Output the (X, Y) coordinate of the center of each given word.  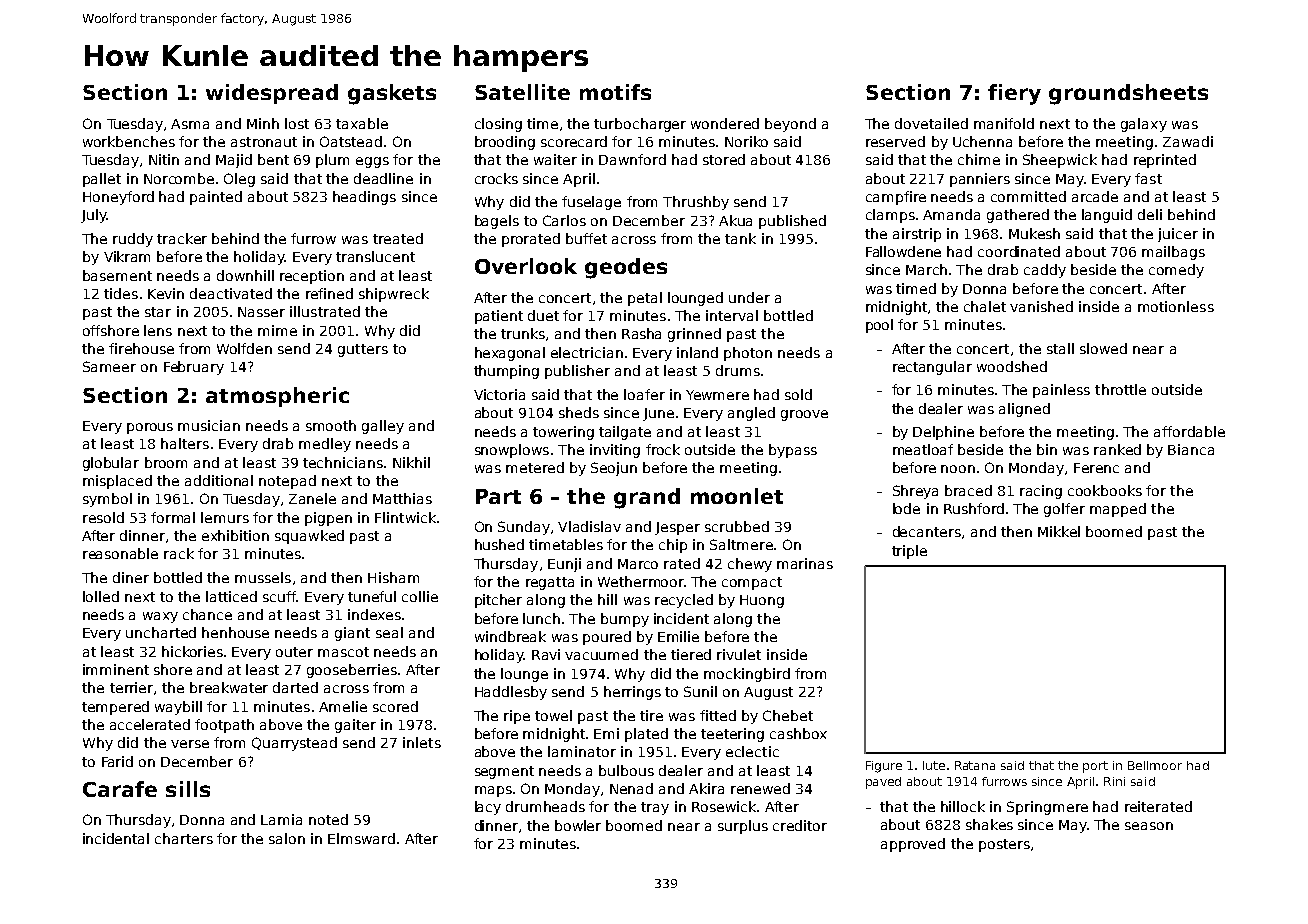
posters (1004, 845)
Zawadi (1188, 141)
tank (740, 238)
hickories (192, 651)
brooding (505, 143)
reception (312, 277)
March (926, 269)
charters (184, 838)
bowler (578, 825)
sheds (579, 412)
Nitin (164, 159)
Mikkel (1059, 531)
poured (607, 638)
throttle (1120, 389)
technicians (343, 462)
